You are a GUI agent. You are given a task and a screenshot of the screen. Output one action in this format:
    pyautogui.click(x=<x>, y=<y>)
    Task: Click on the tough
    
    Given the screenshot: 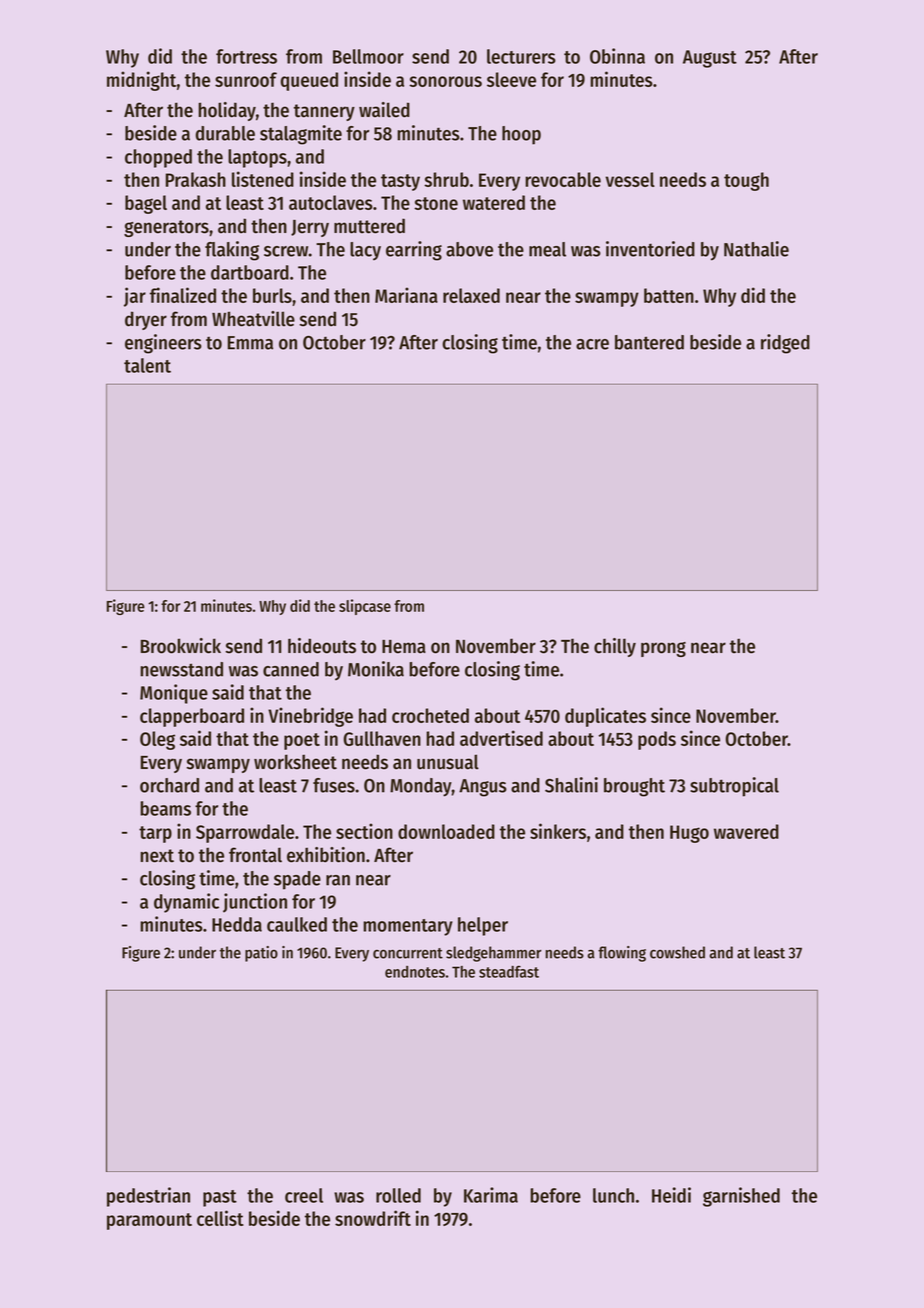 What is the action you would take?
    pyautogui.click(x=746, y=181)
